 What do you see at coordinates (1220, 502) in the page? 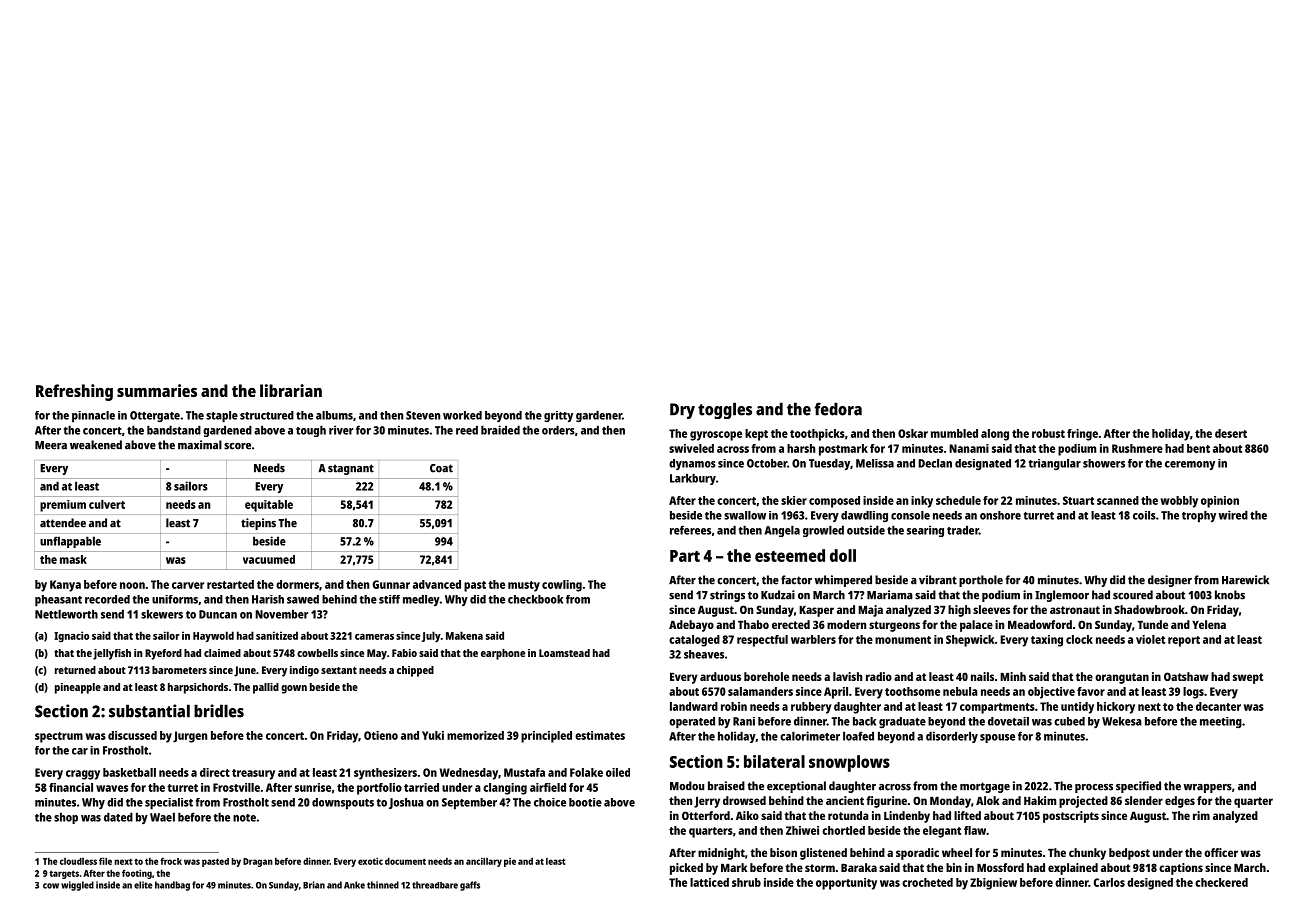
I see `opinion` at bounding box center [1220, 502].
